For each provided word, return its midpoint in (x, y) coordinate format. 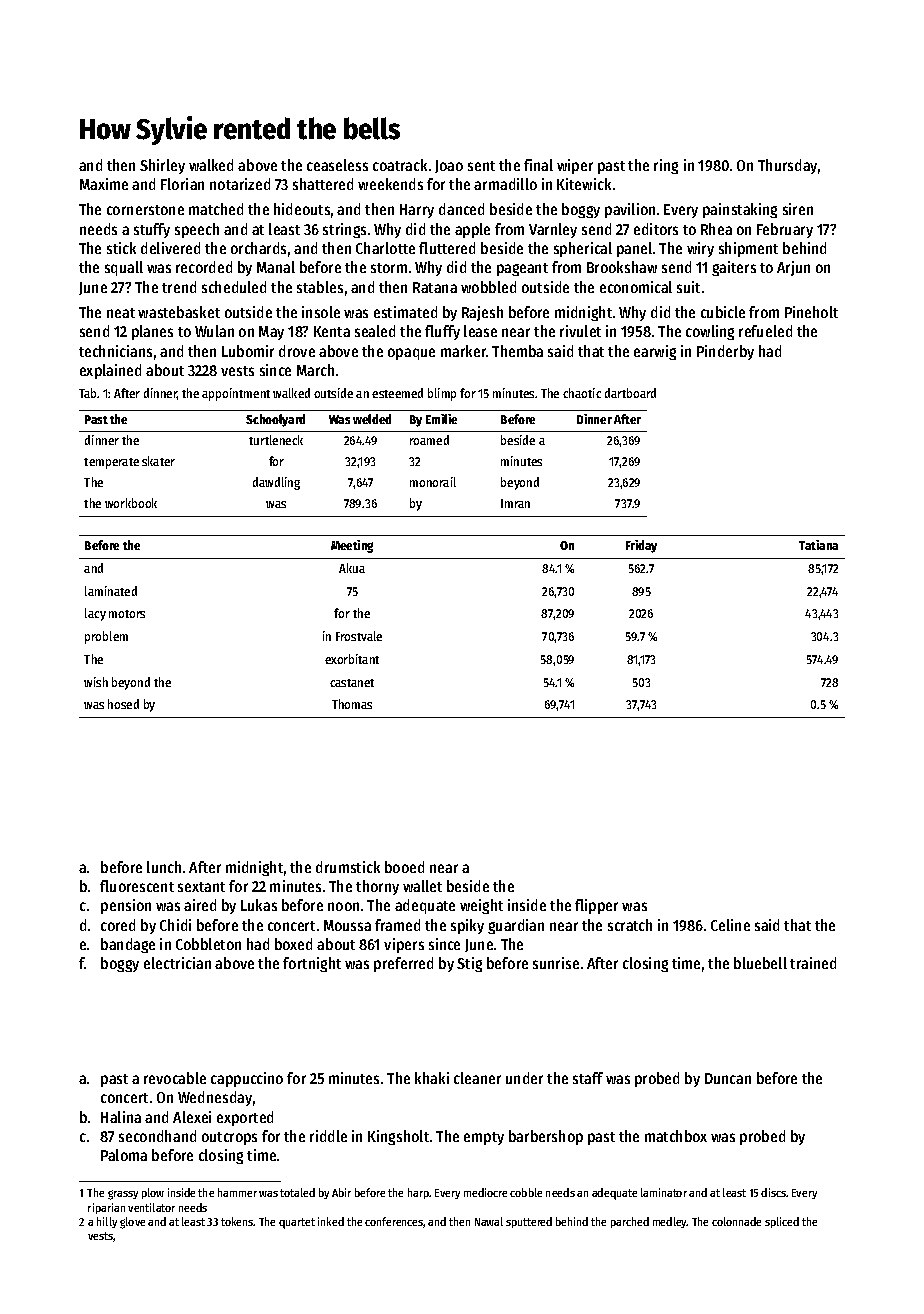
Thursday (787, 166)
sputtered (529, 1222)
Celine (730, 925)
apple (472, 230)
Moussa (347, 925)
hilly (107, 1222)
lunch (164, 867)
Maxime (104, 184)
